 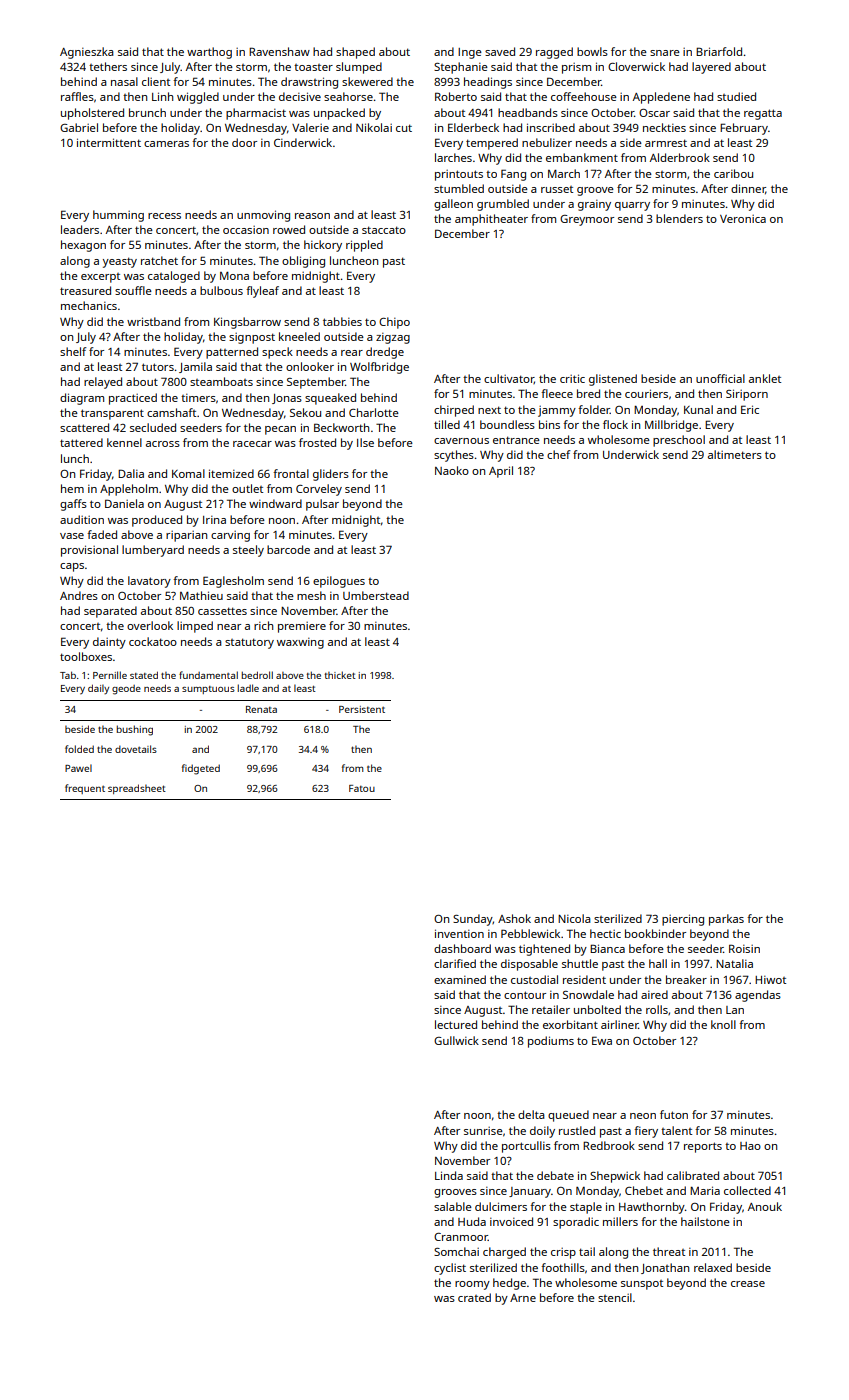 I want to click on spreadsheet, so click(x=137, y=789).
